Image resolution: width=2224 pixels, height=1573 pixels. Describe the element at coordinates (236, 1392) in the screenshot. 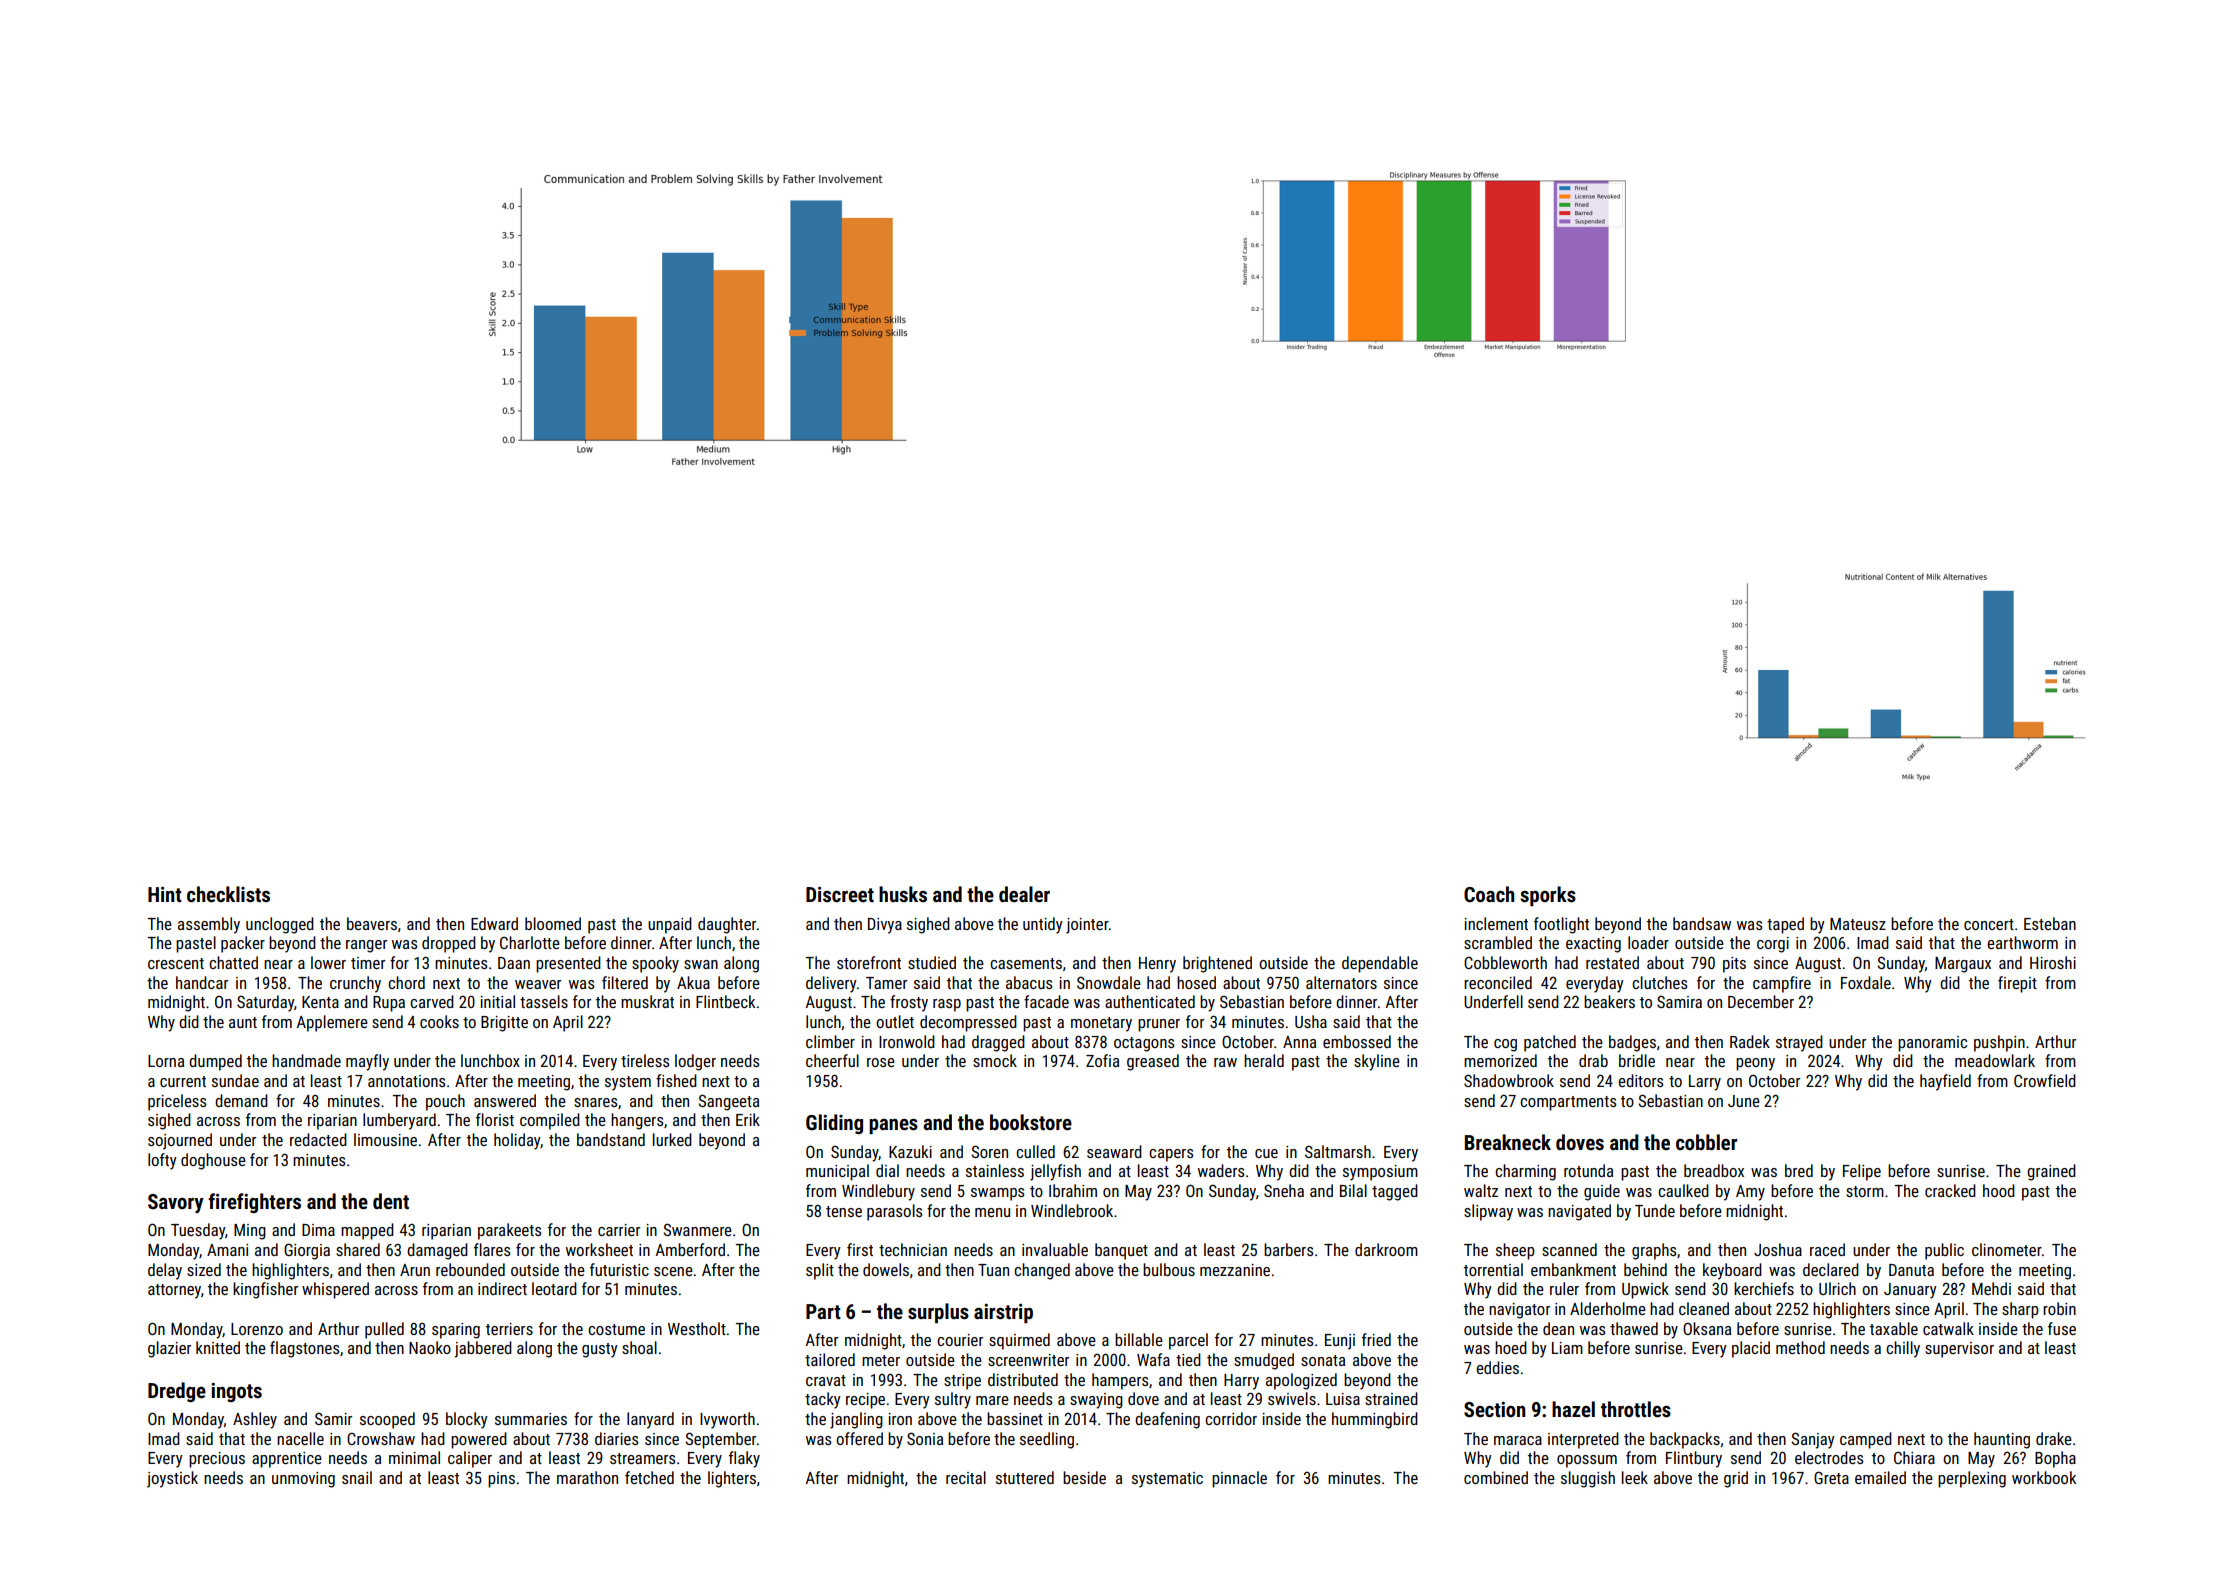

I see `ingots` at that location.
